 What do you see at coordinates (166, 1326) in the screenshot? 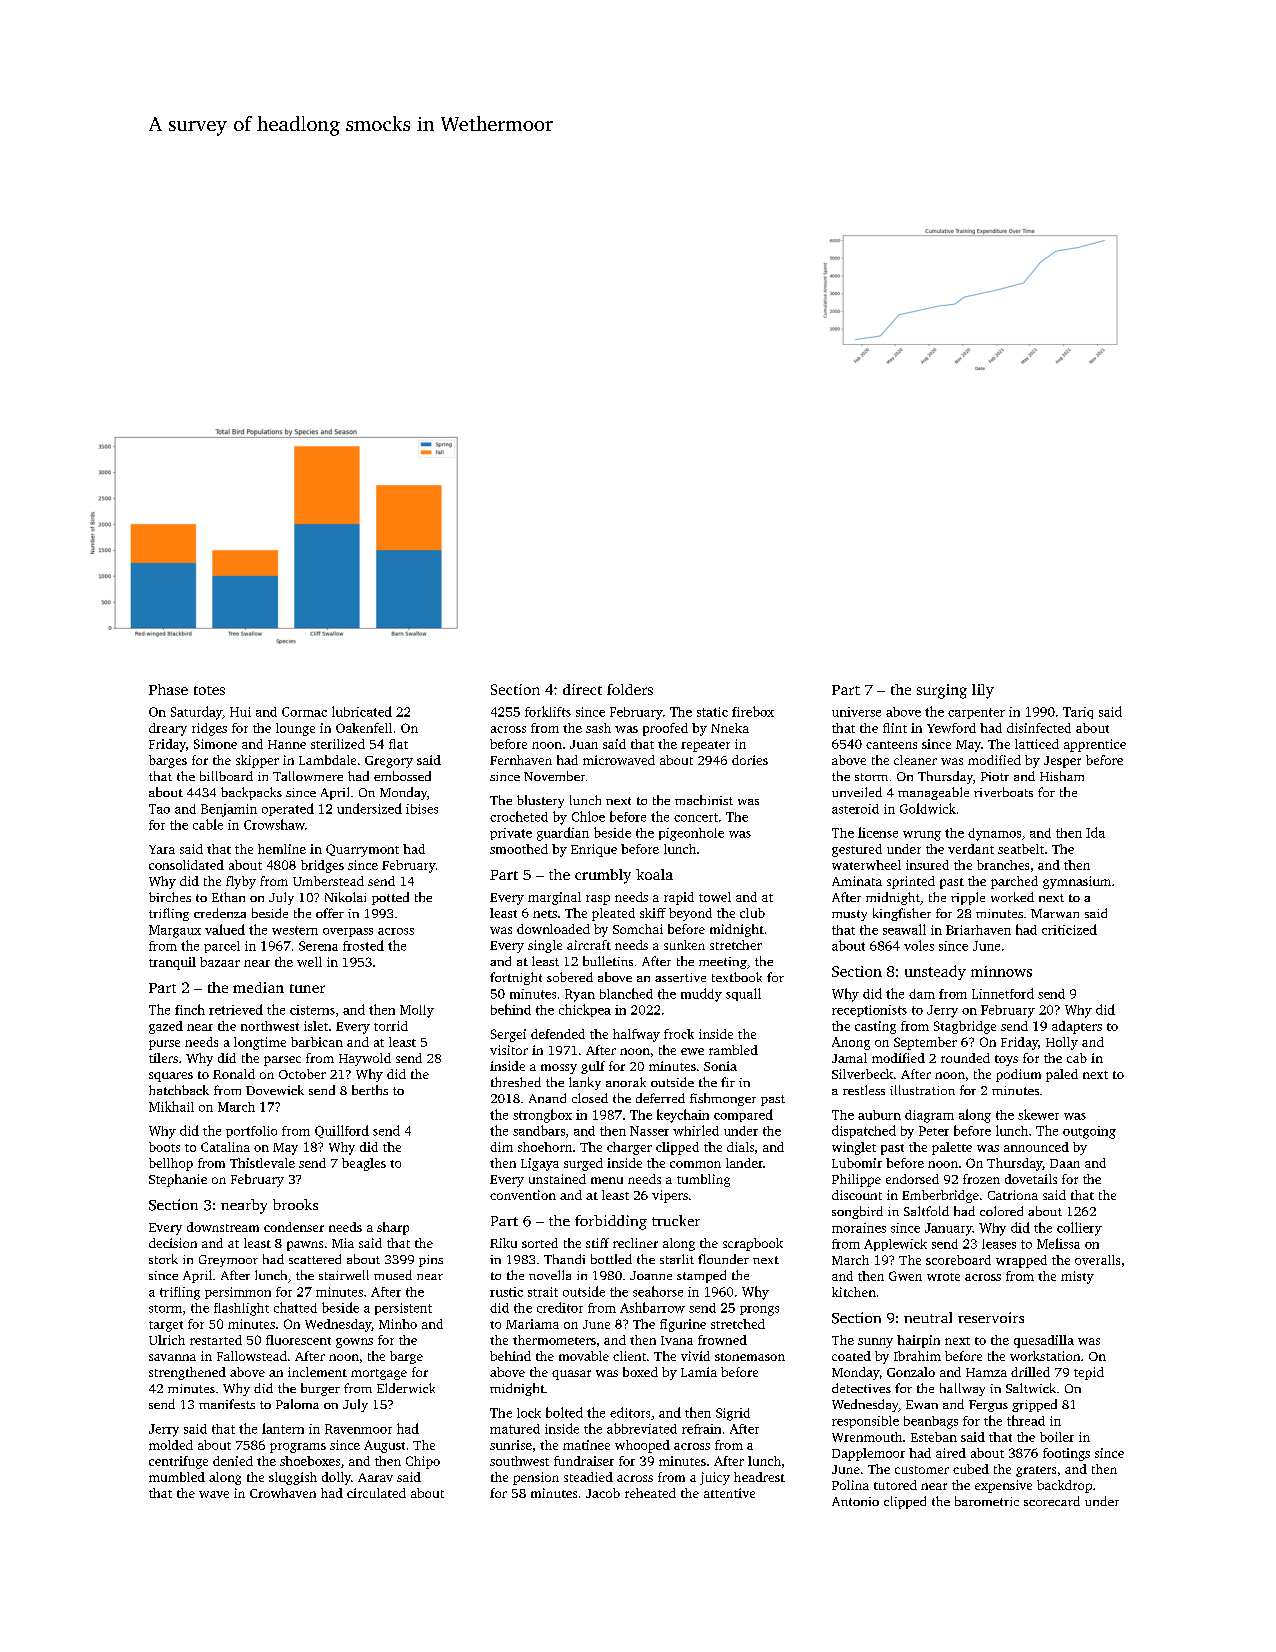
I see `target` at bounding box center [166, 1326].
